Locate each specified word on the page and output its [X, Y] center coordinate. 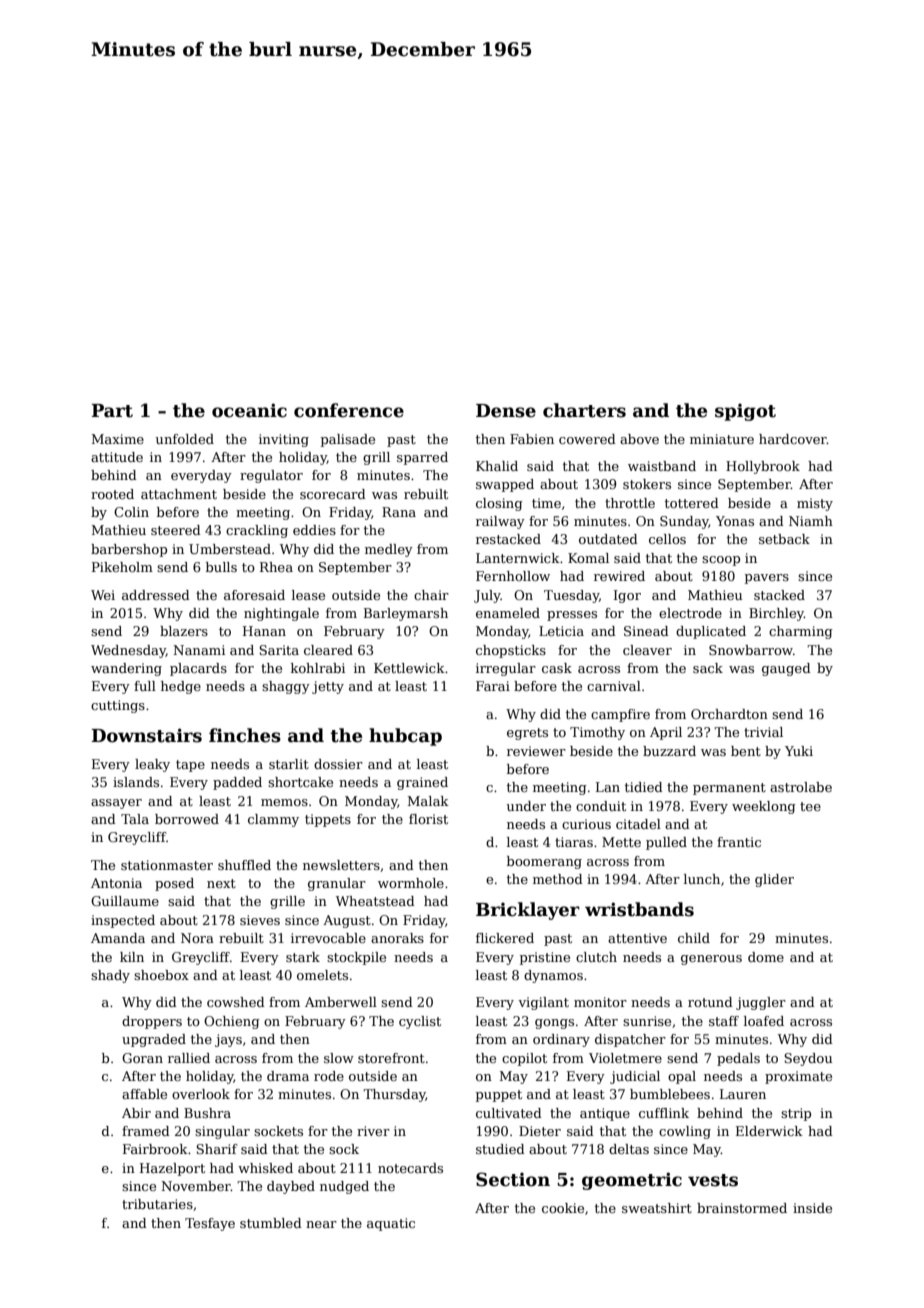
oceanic [249, 410]
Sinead [646, 631]
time [546, 503]
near [321, 1224]
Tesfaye [210, 1224]
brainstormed [742, 1208]
